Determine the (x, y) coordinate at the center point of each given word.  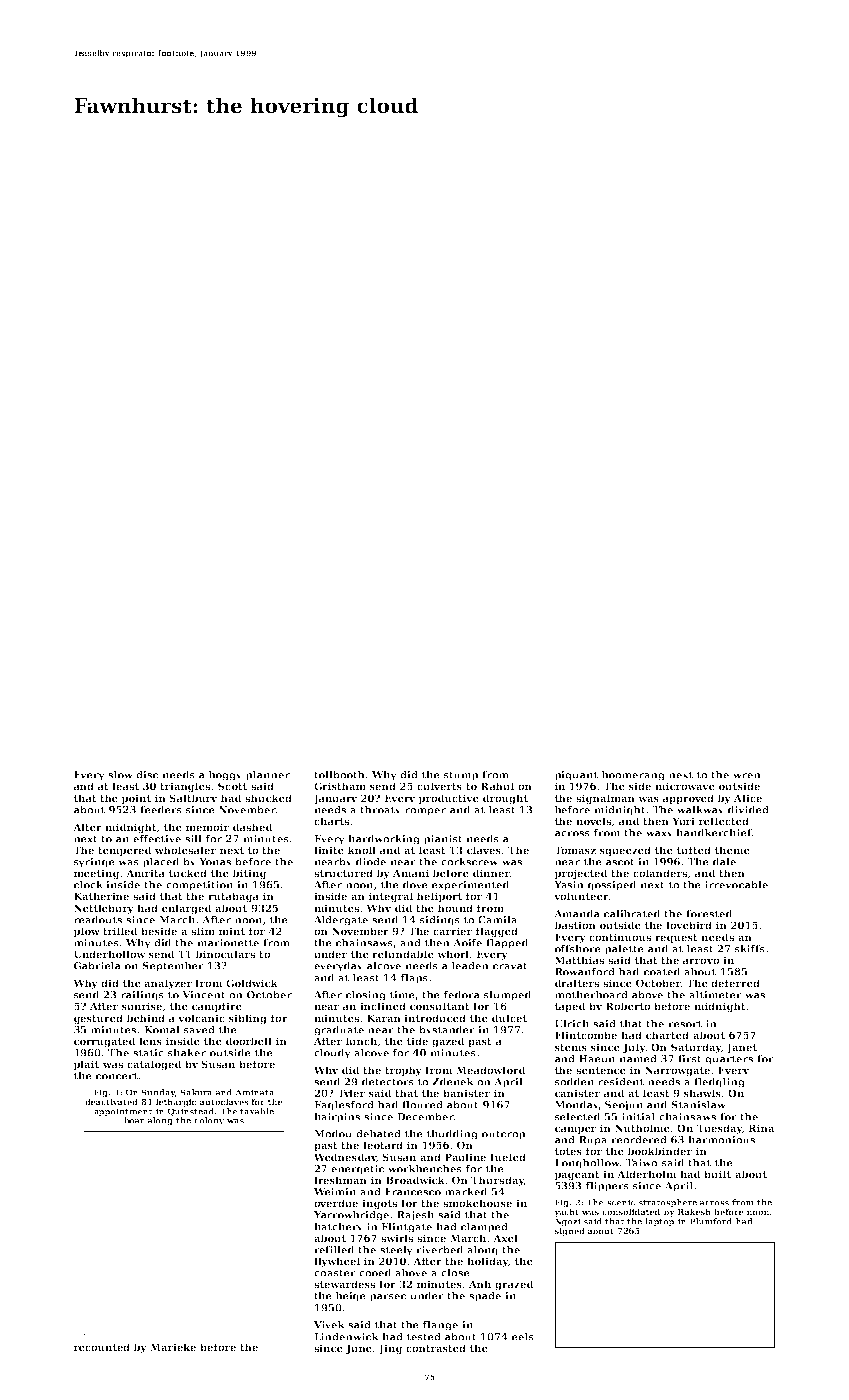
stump (461, 776)
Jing (390, 1349)
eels (523, 1337)
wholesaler (185, 850)
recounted (102, 1347)
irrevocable (736, 885)
